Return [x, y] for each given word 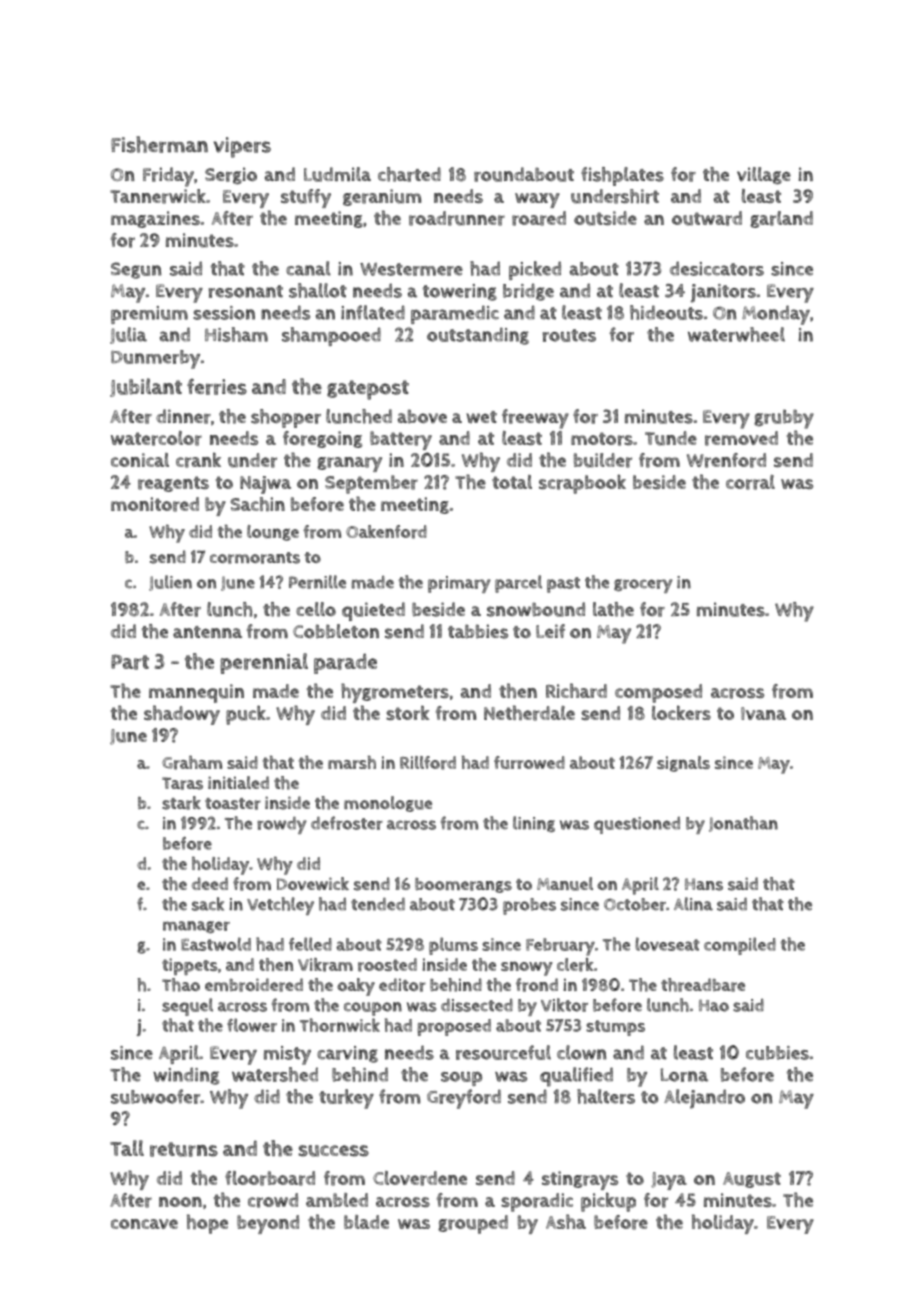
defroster [347, 823]
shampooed [331, 336]
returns [184, 1149]
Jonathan [743, 824]
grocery [643, 586]
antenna [207, 632]
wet [481, 417]
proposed [454, 1027]
